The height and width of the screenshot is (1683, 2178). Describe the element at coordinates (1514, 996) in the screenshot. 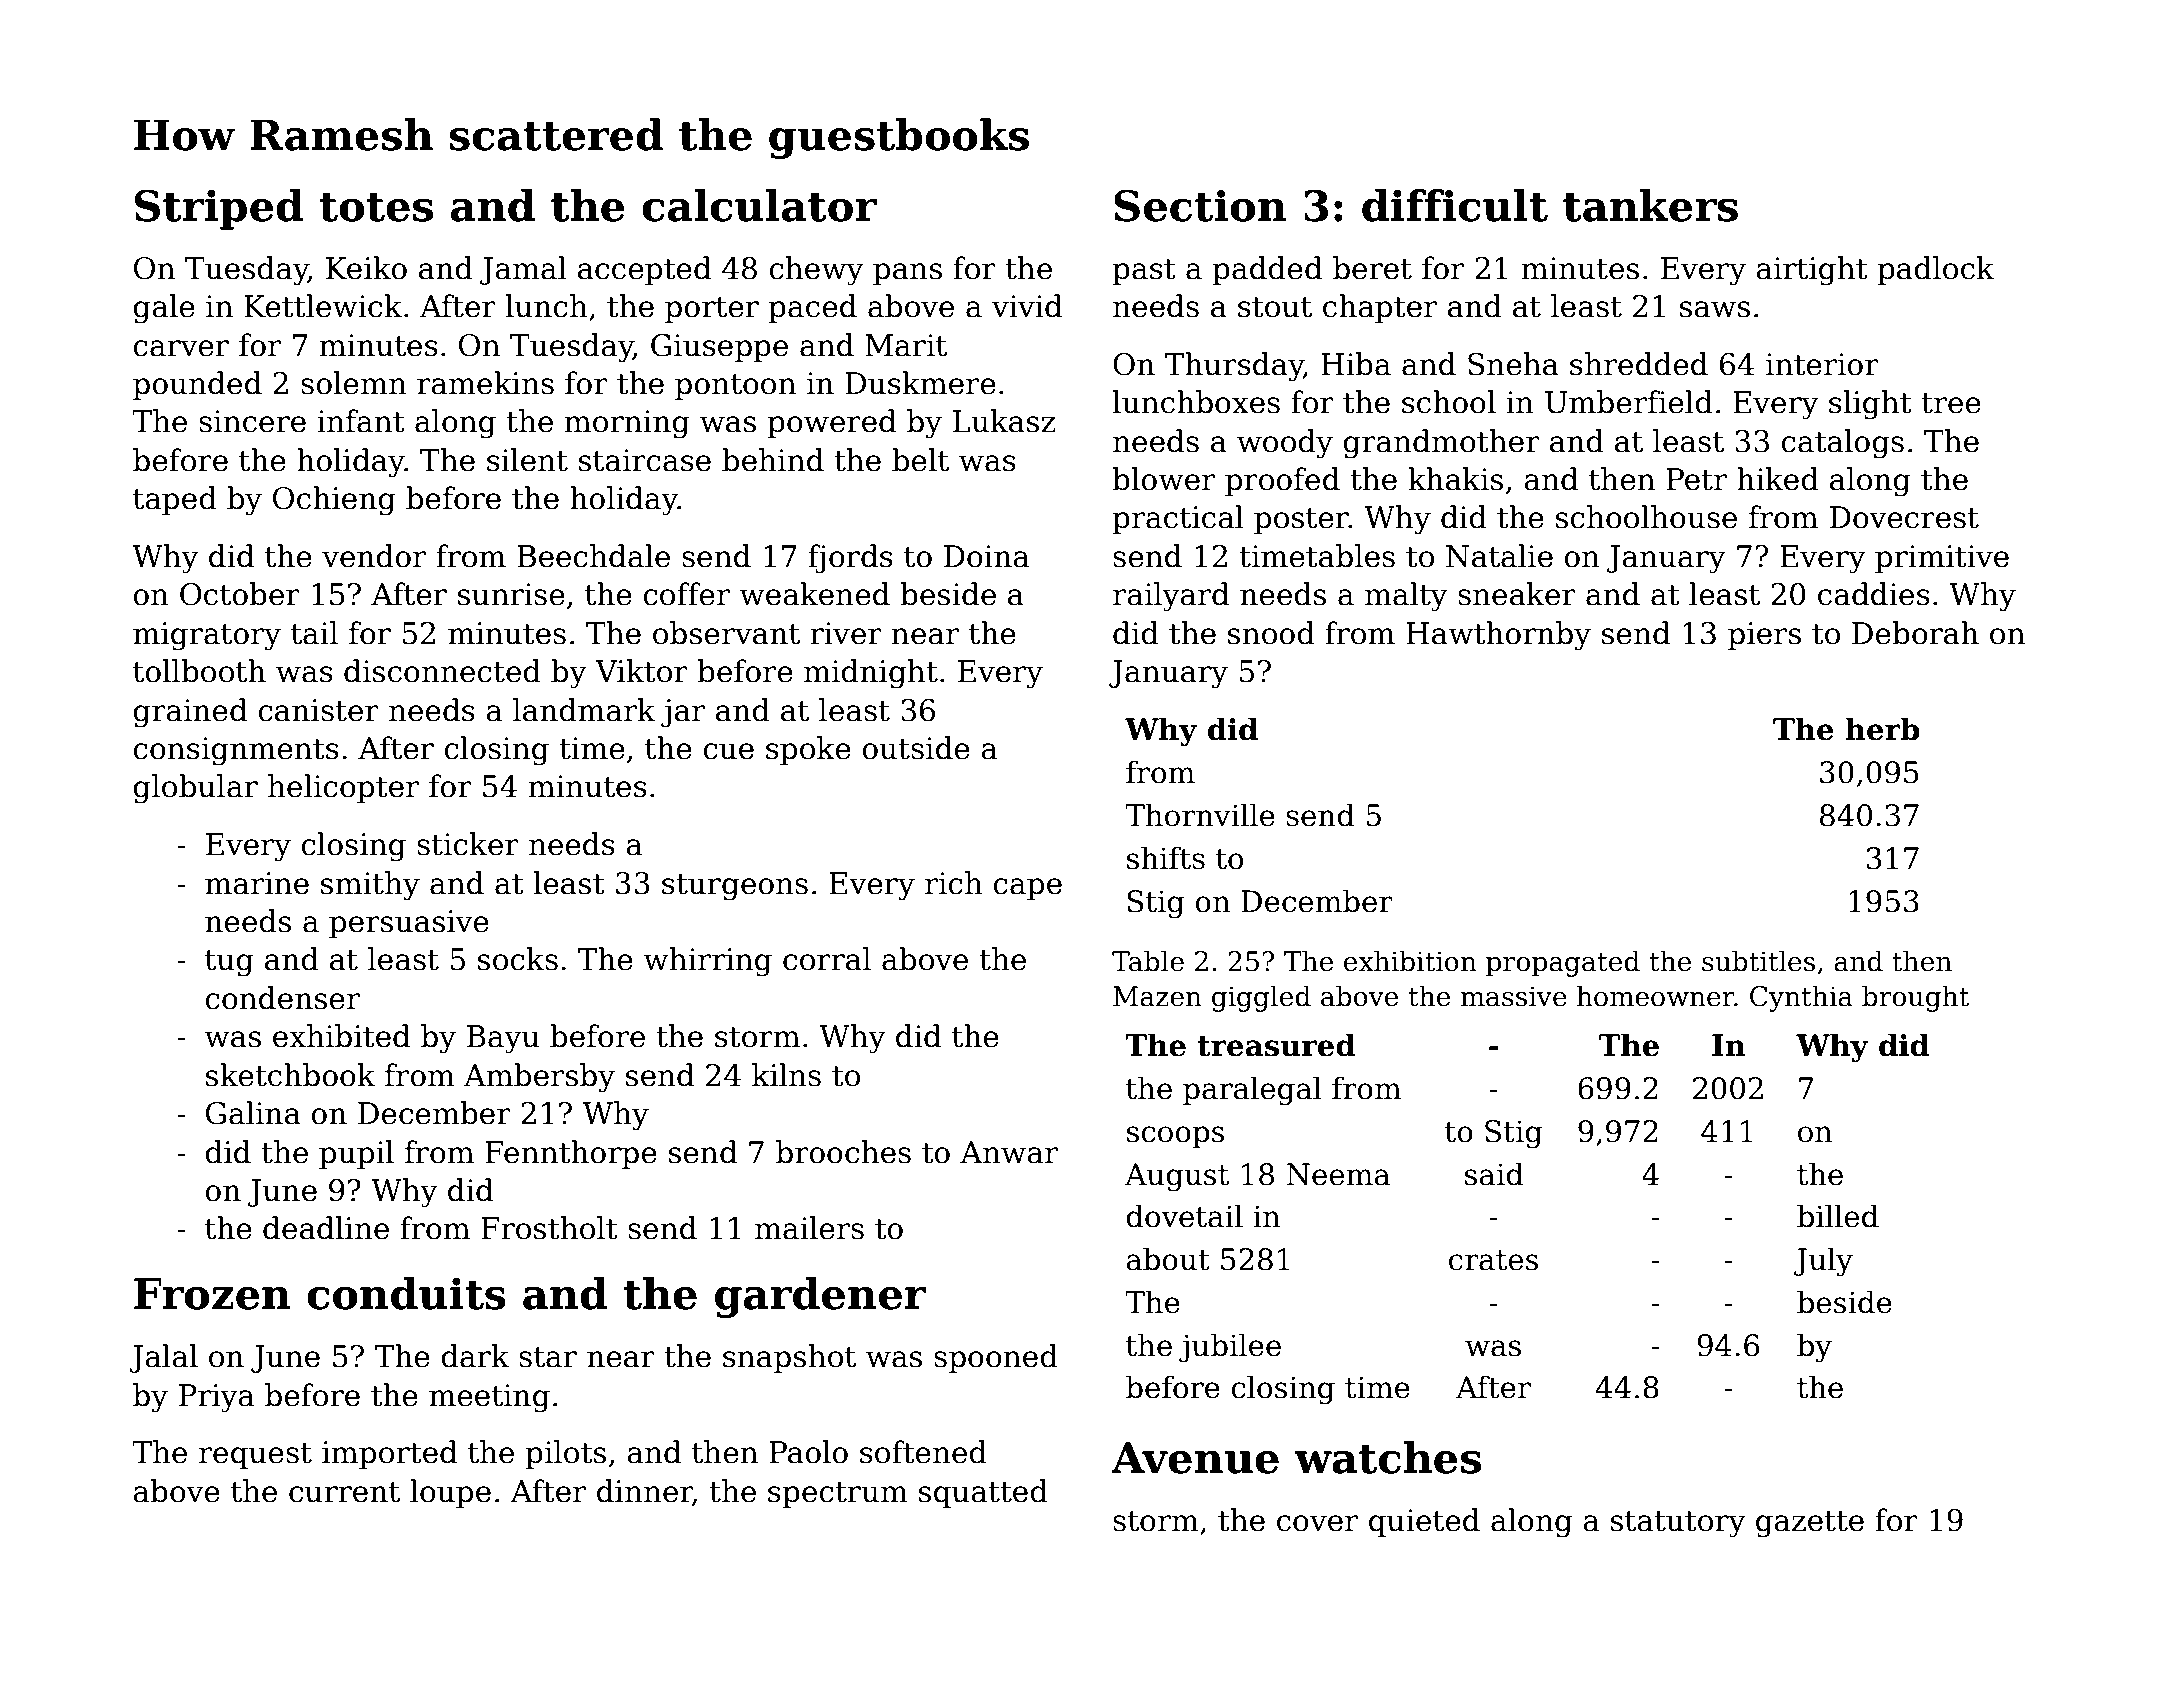

I see `massive` at that location.
